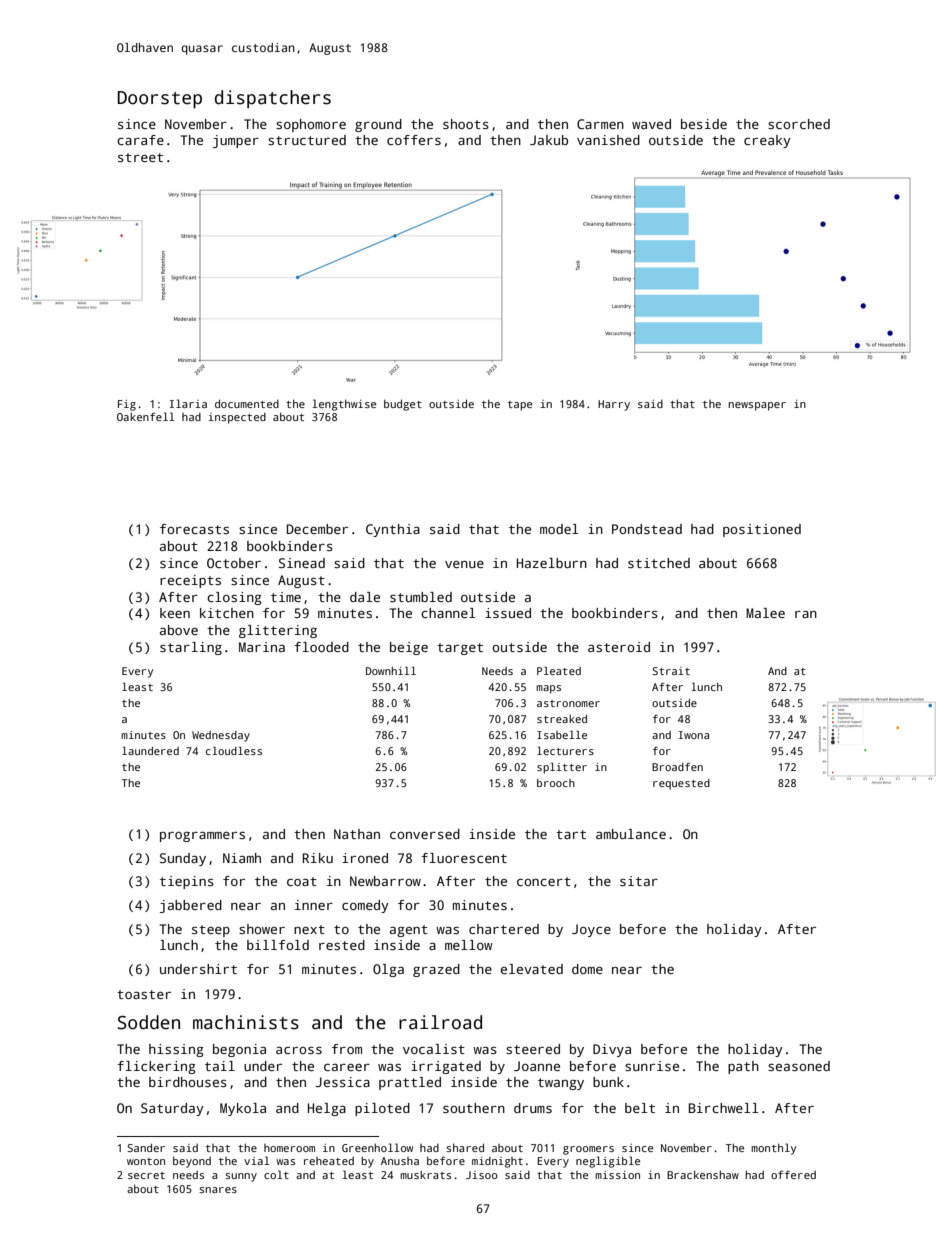 This screenshot has height=1233, width=952. What do you see at coordinates (799, 1066) in the screenshot?
I see `seasoned` at bounding box center [799, 1066].
